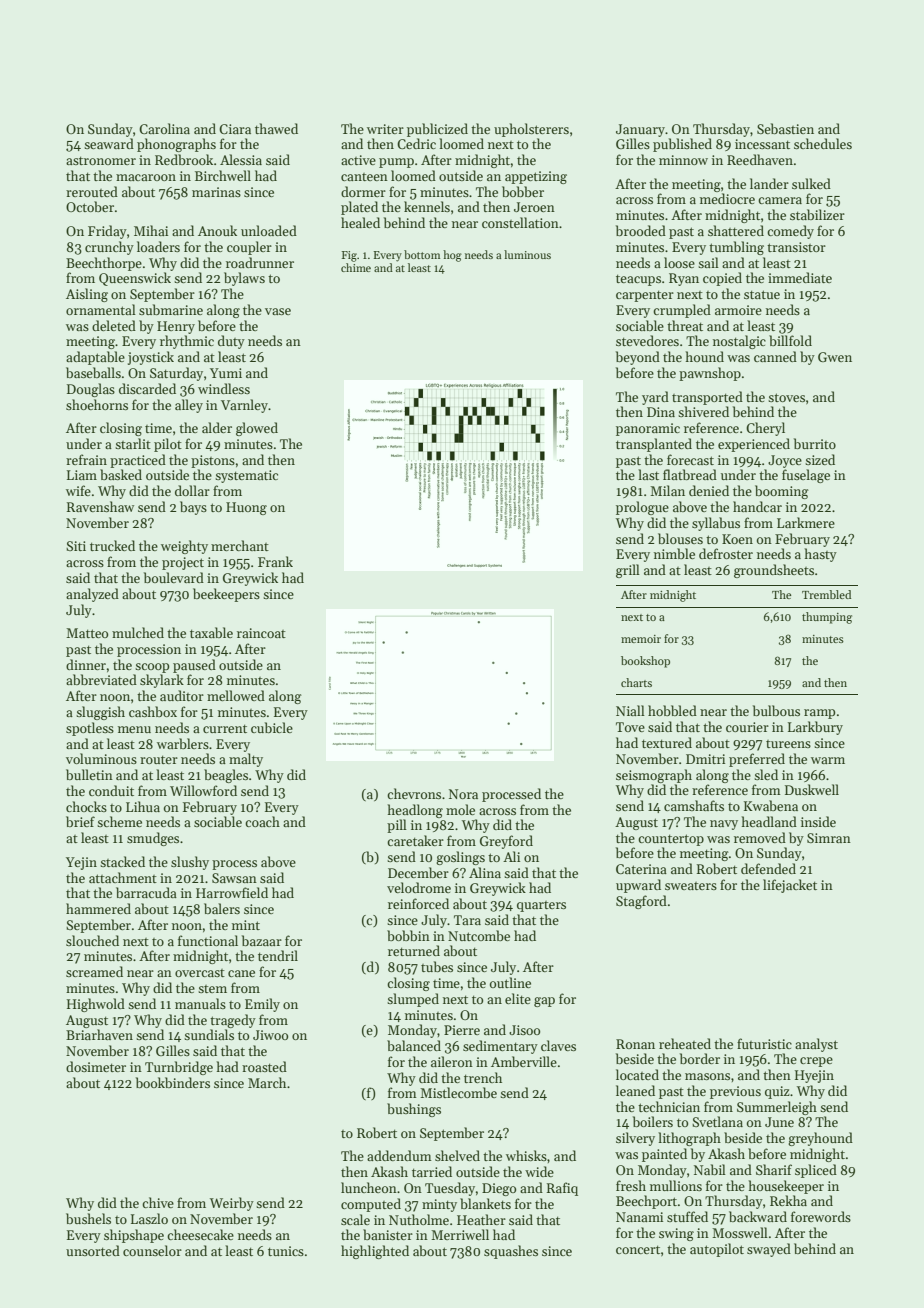  I want to click on dormer, so click(363, 191).
